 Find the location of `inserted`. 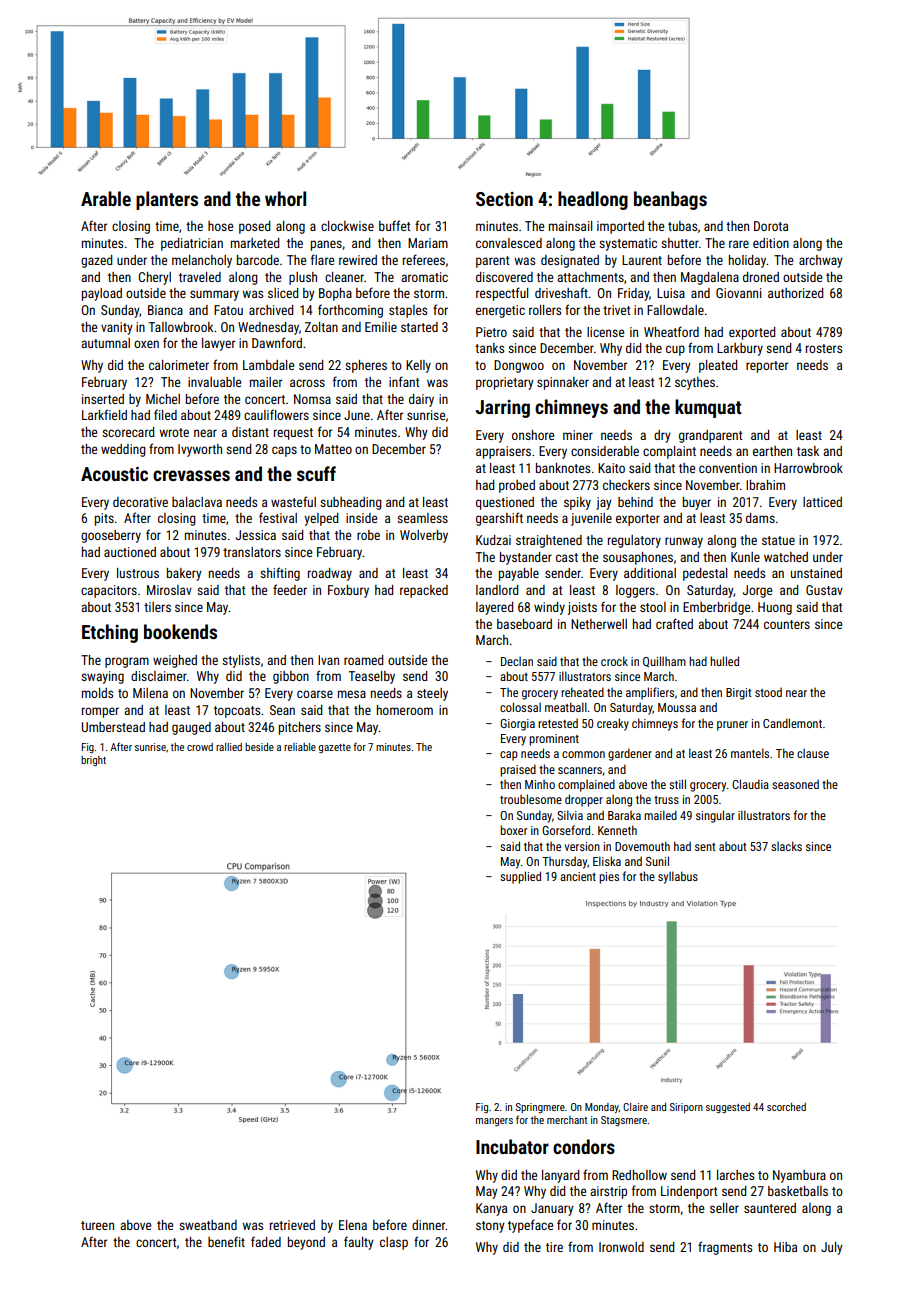

inserted is located at coordinates (103, 399).
